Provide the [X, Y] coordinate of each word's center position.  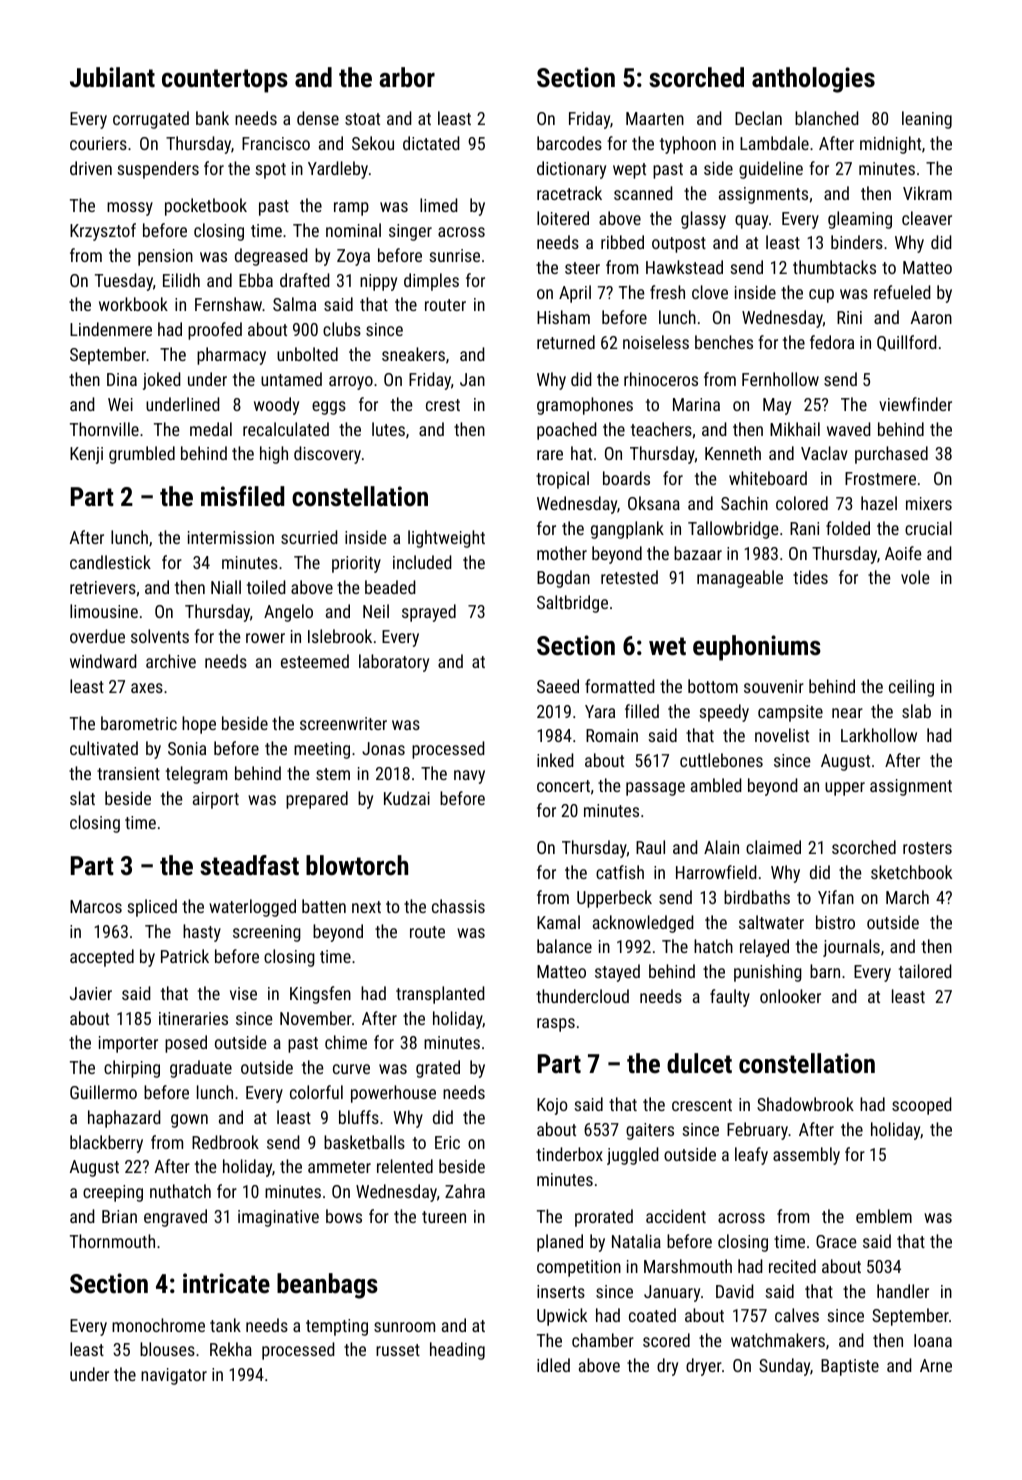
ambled [716, 785]
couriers [98, 143]
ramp [351, 209]
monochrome [158, 1325]
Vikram [927, 193]
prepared [317, 800]
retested [629, 577]
